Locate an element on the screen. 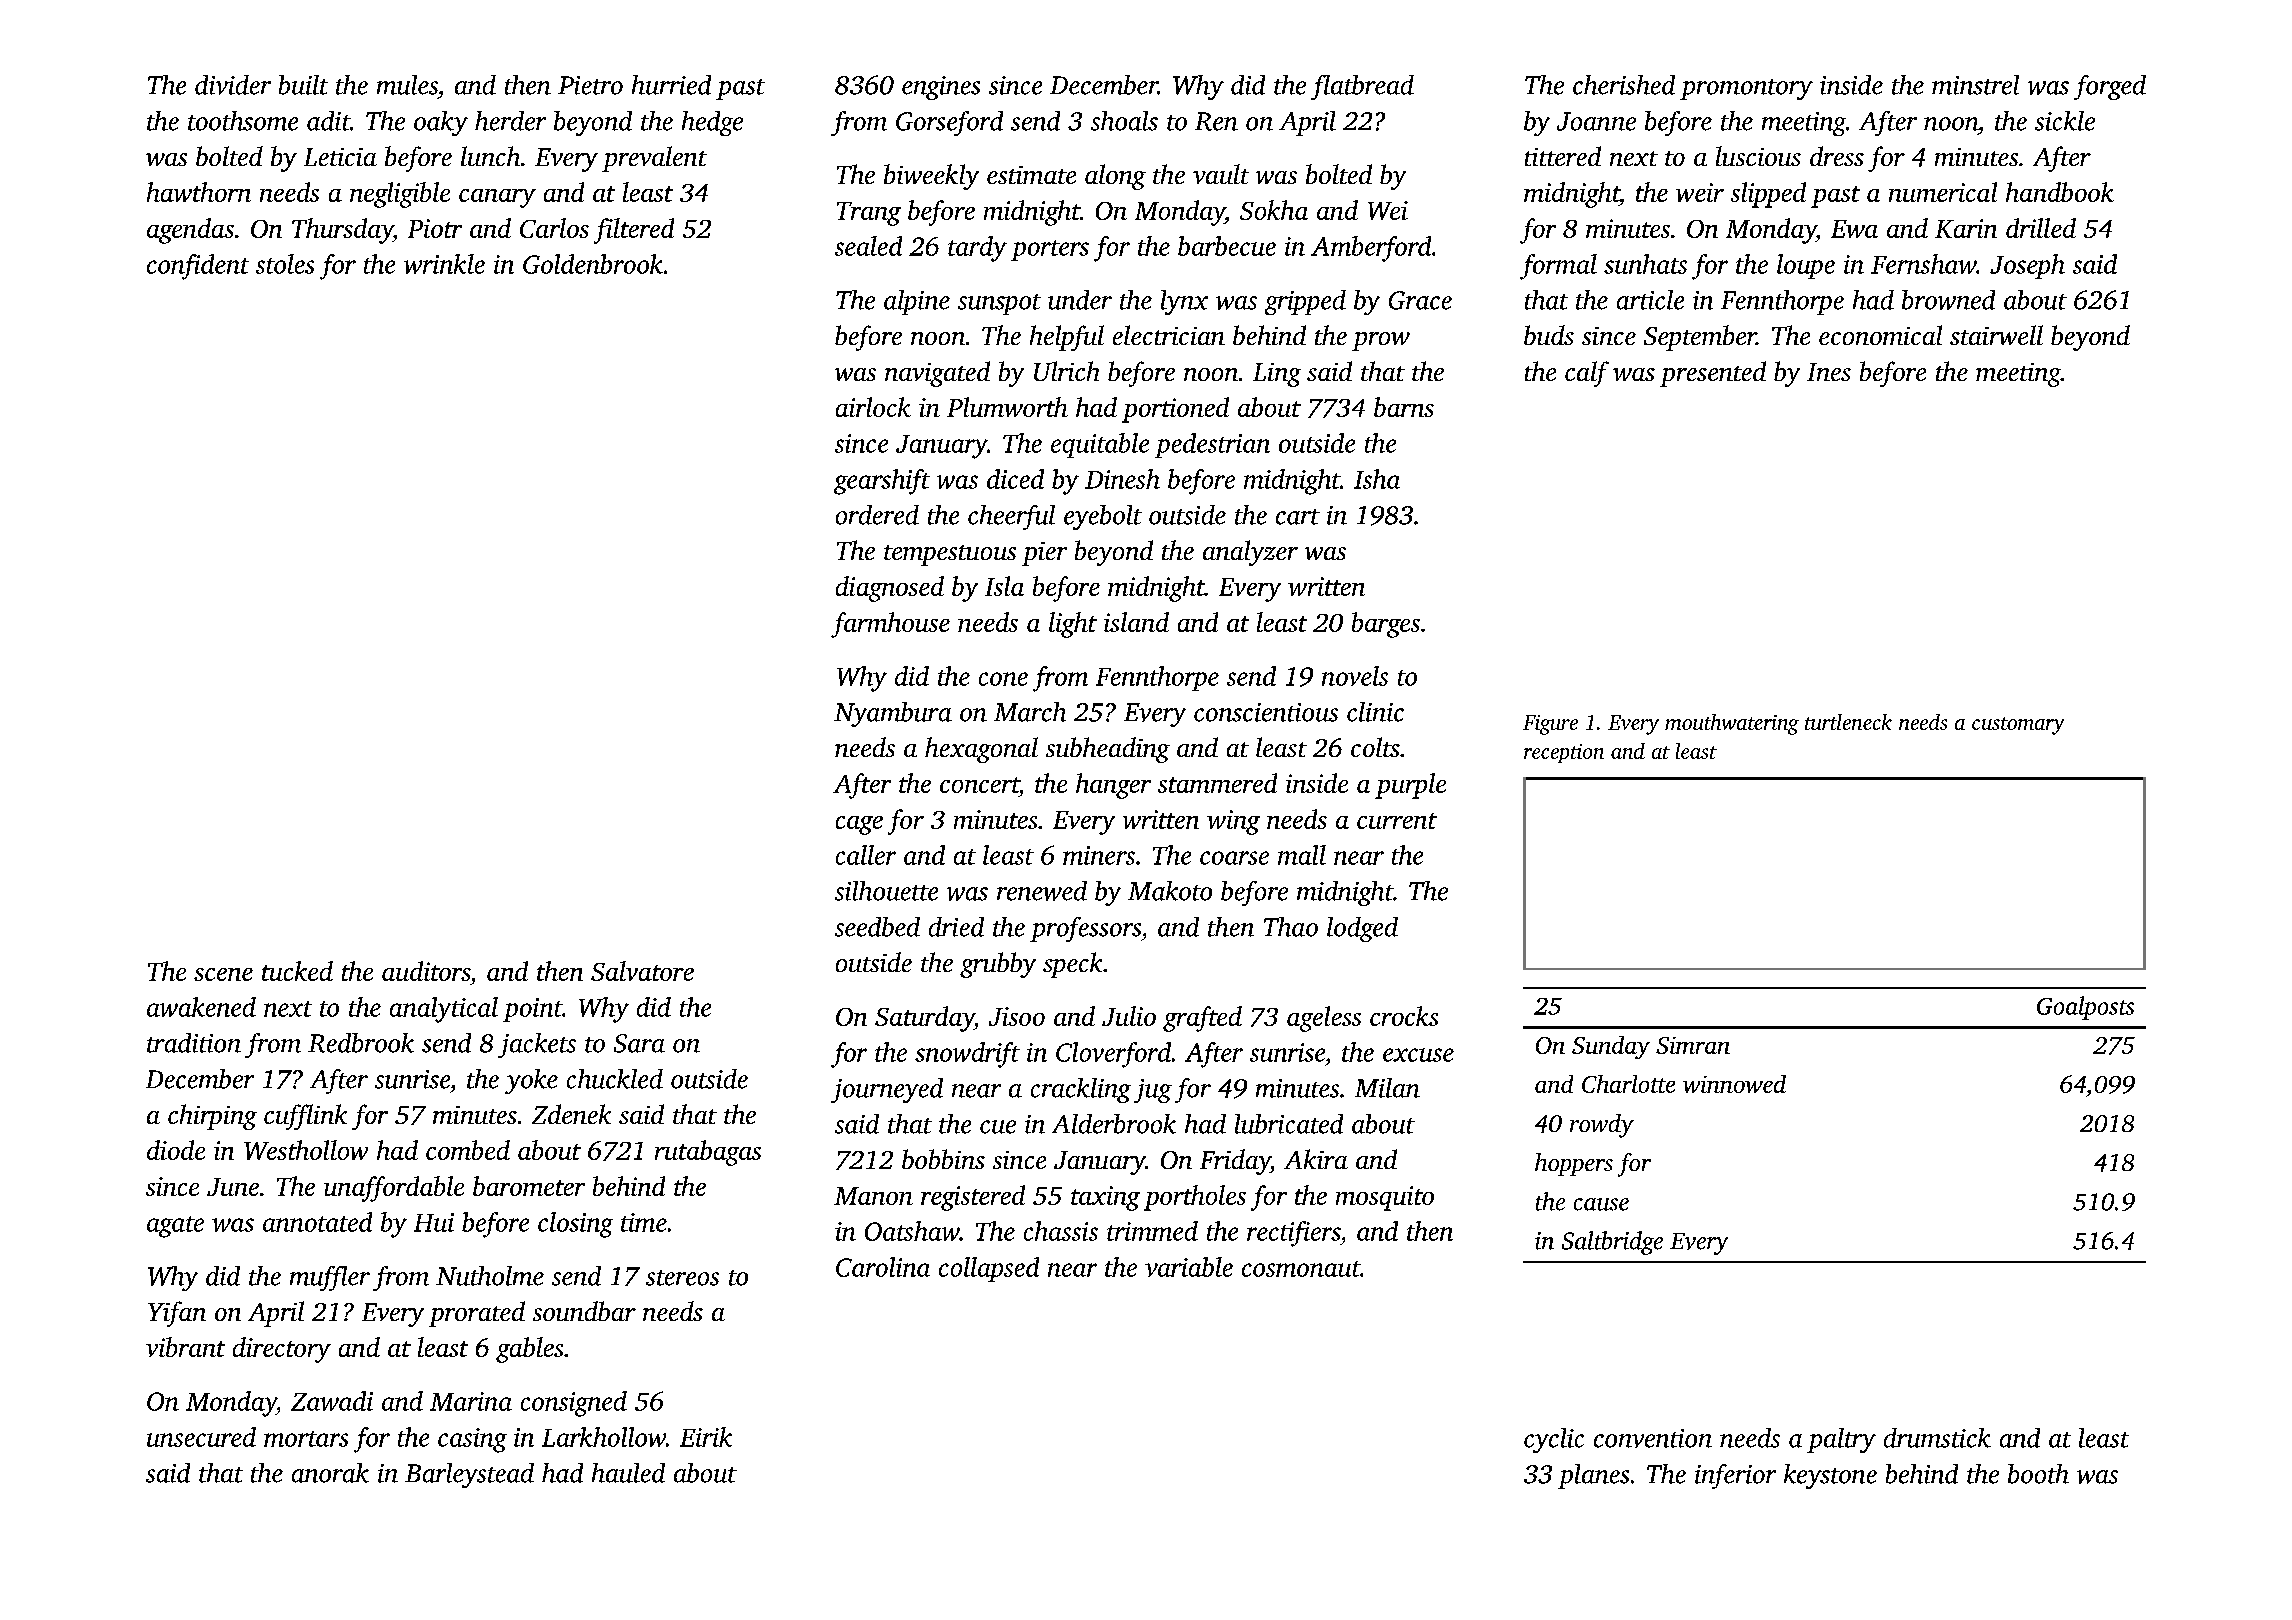 The width and height of the screenshot is (2292, 1620). cosmonaut is located at coordinates (1301, 1269).
